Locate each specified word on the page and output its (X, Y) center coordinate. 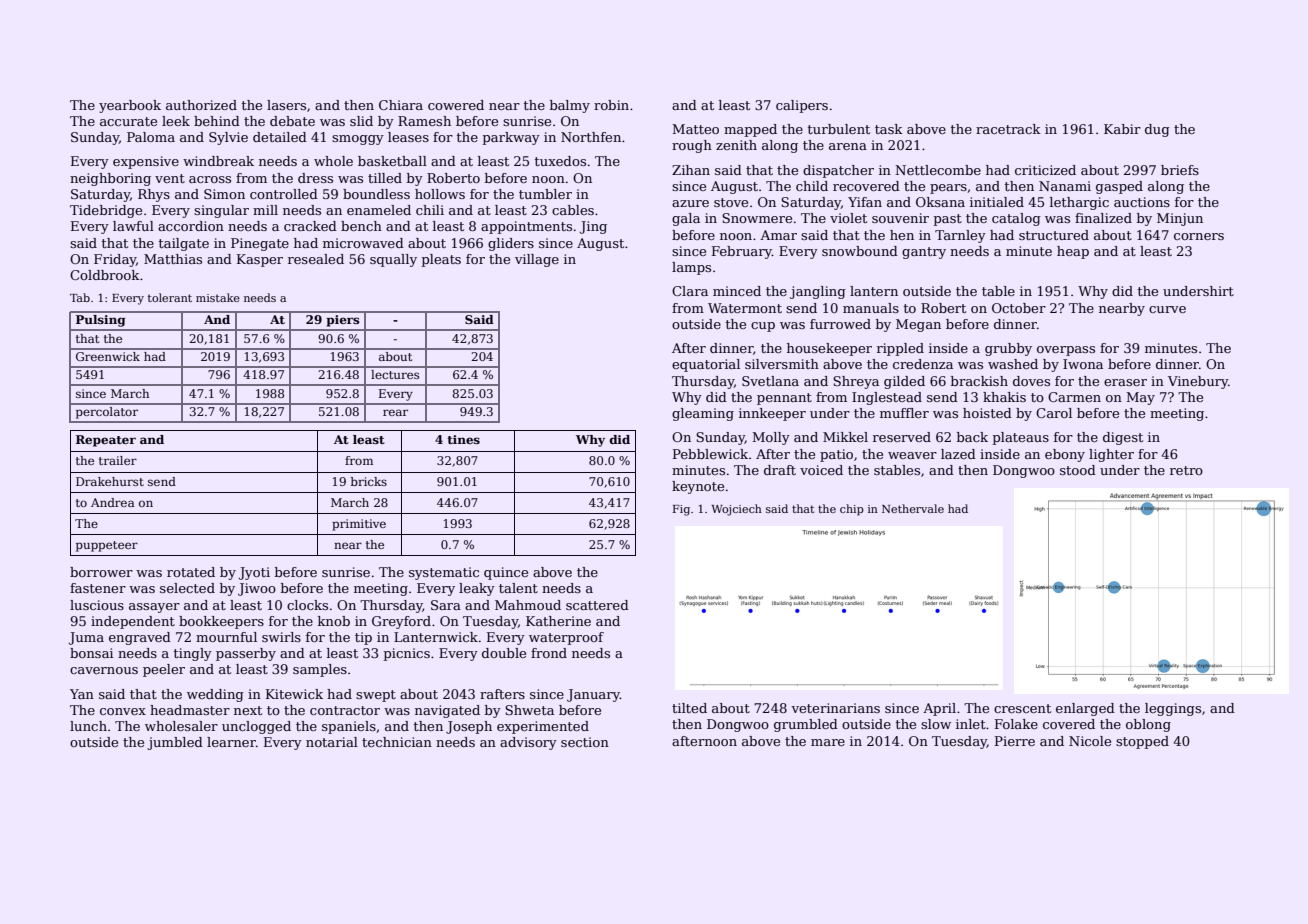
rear (395, 412)
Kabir (1122, 129)
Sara (446, 605)
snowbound (860, 251)
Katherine (558, 621)
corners (1199, 236)
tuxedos (560, 161)
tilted (689, 708)
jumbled (175, 743)
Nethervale (913, 508)
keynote (698, 487)
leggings (1173, 709)
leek (176, 121)
